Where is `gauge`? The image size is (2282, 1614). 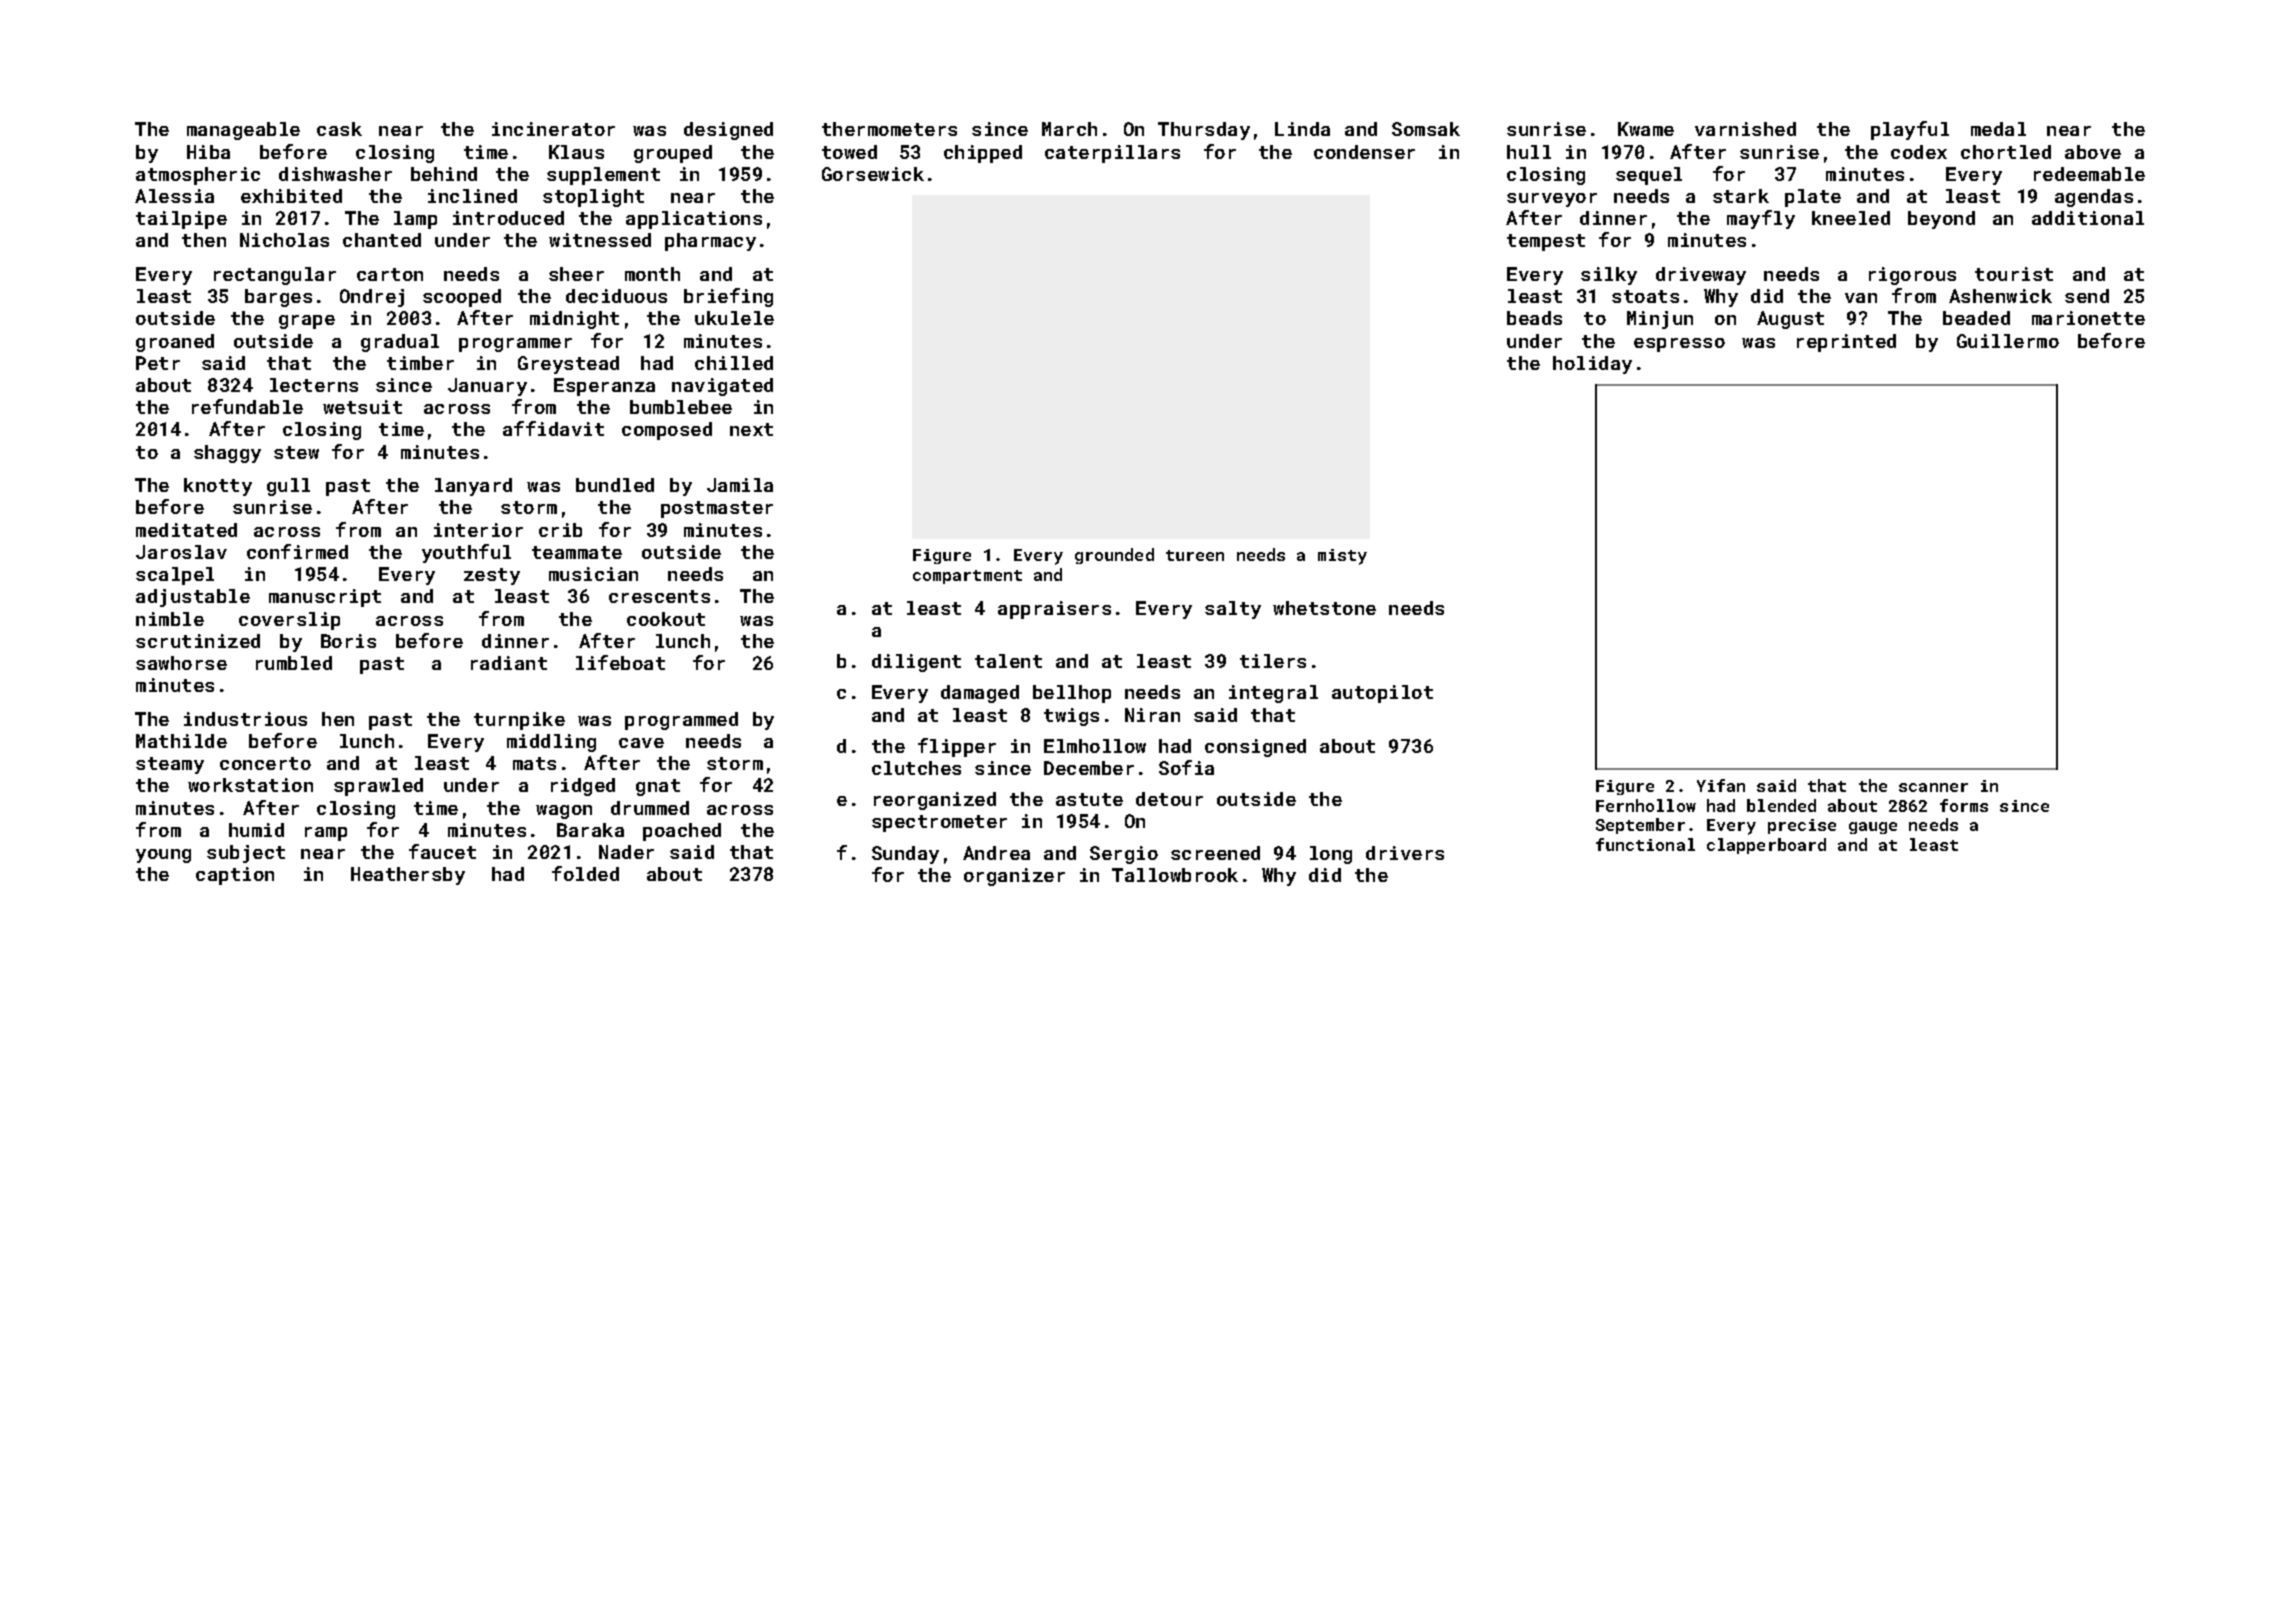
gauge is located at coordinates (1873, 828).
